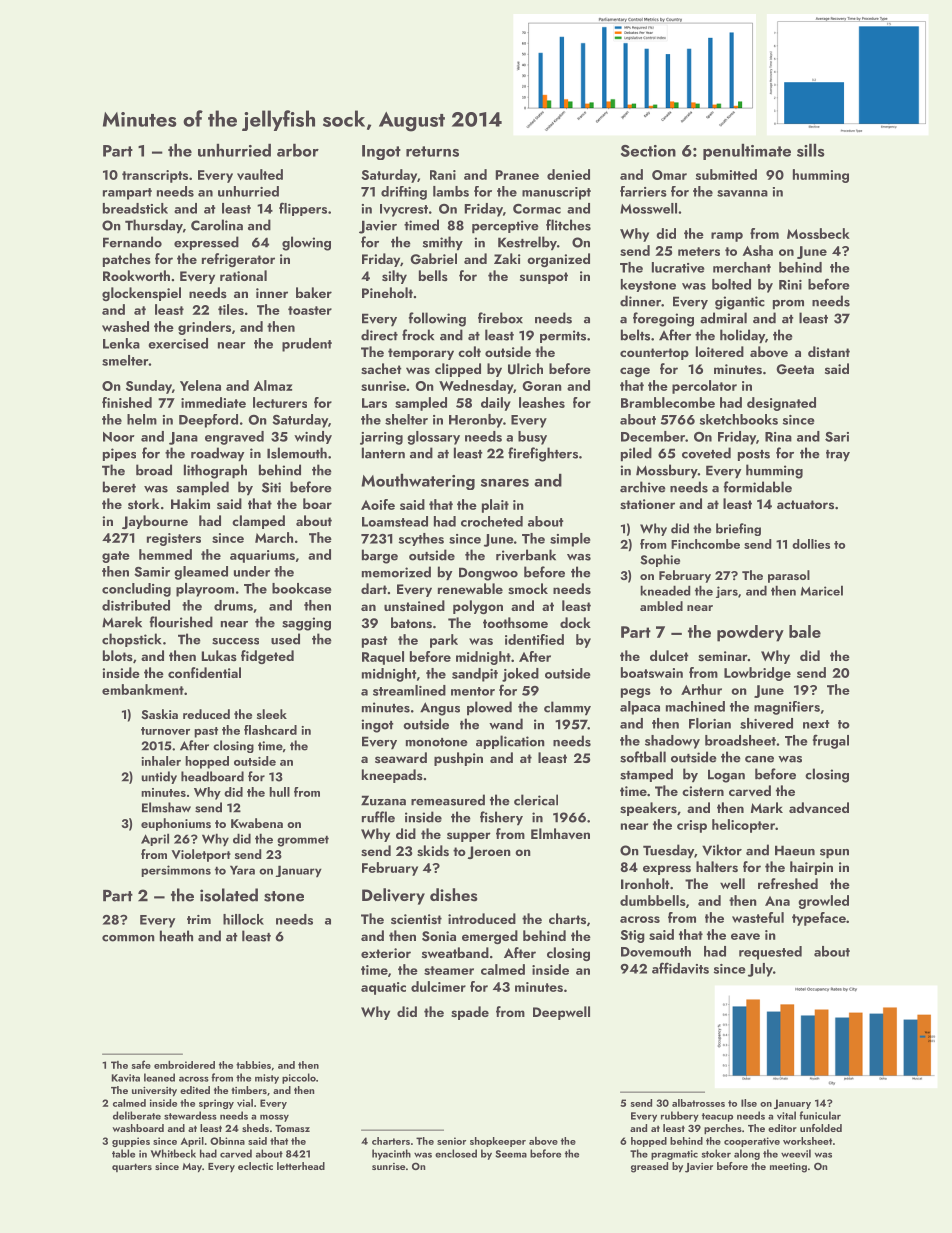 This screenshot has width=952, height=1233. Describe the element at coordinates (568, 225) in the screenshot. I see `flitches` at that location.
